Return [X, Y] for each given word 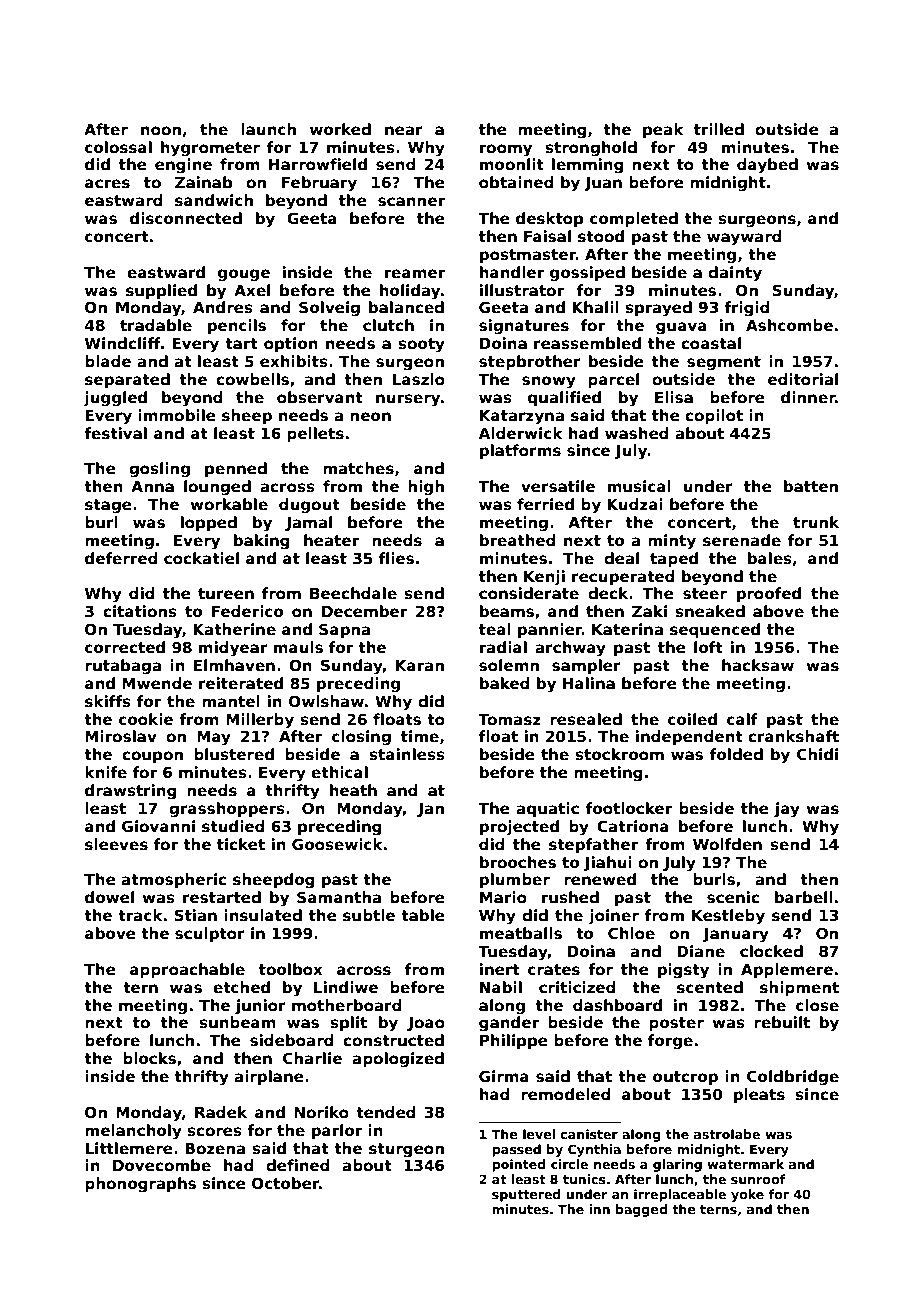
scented [710, 987]
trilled [719, 129]
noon [161, 130]
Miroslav [121, 736]
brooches [518, 862]
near [404, 130]
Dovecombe [162, 1165]
